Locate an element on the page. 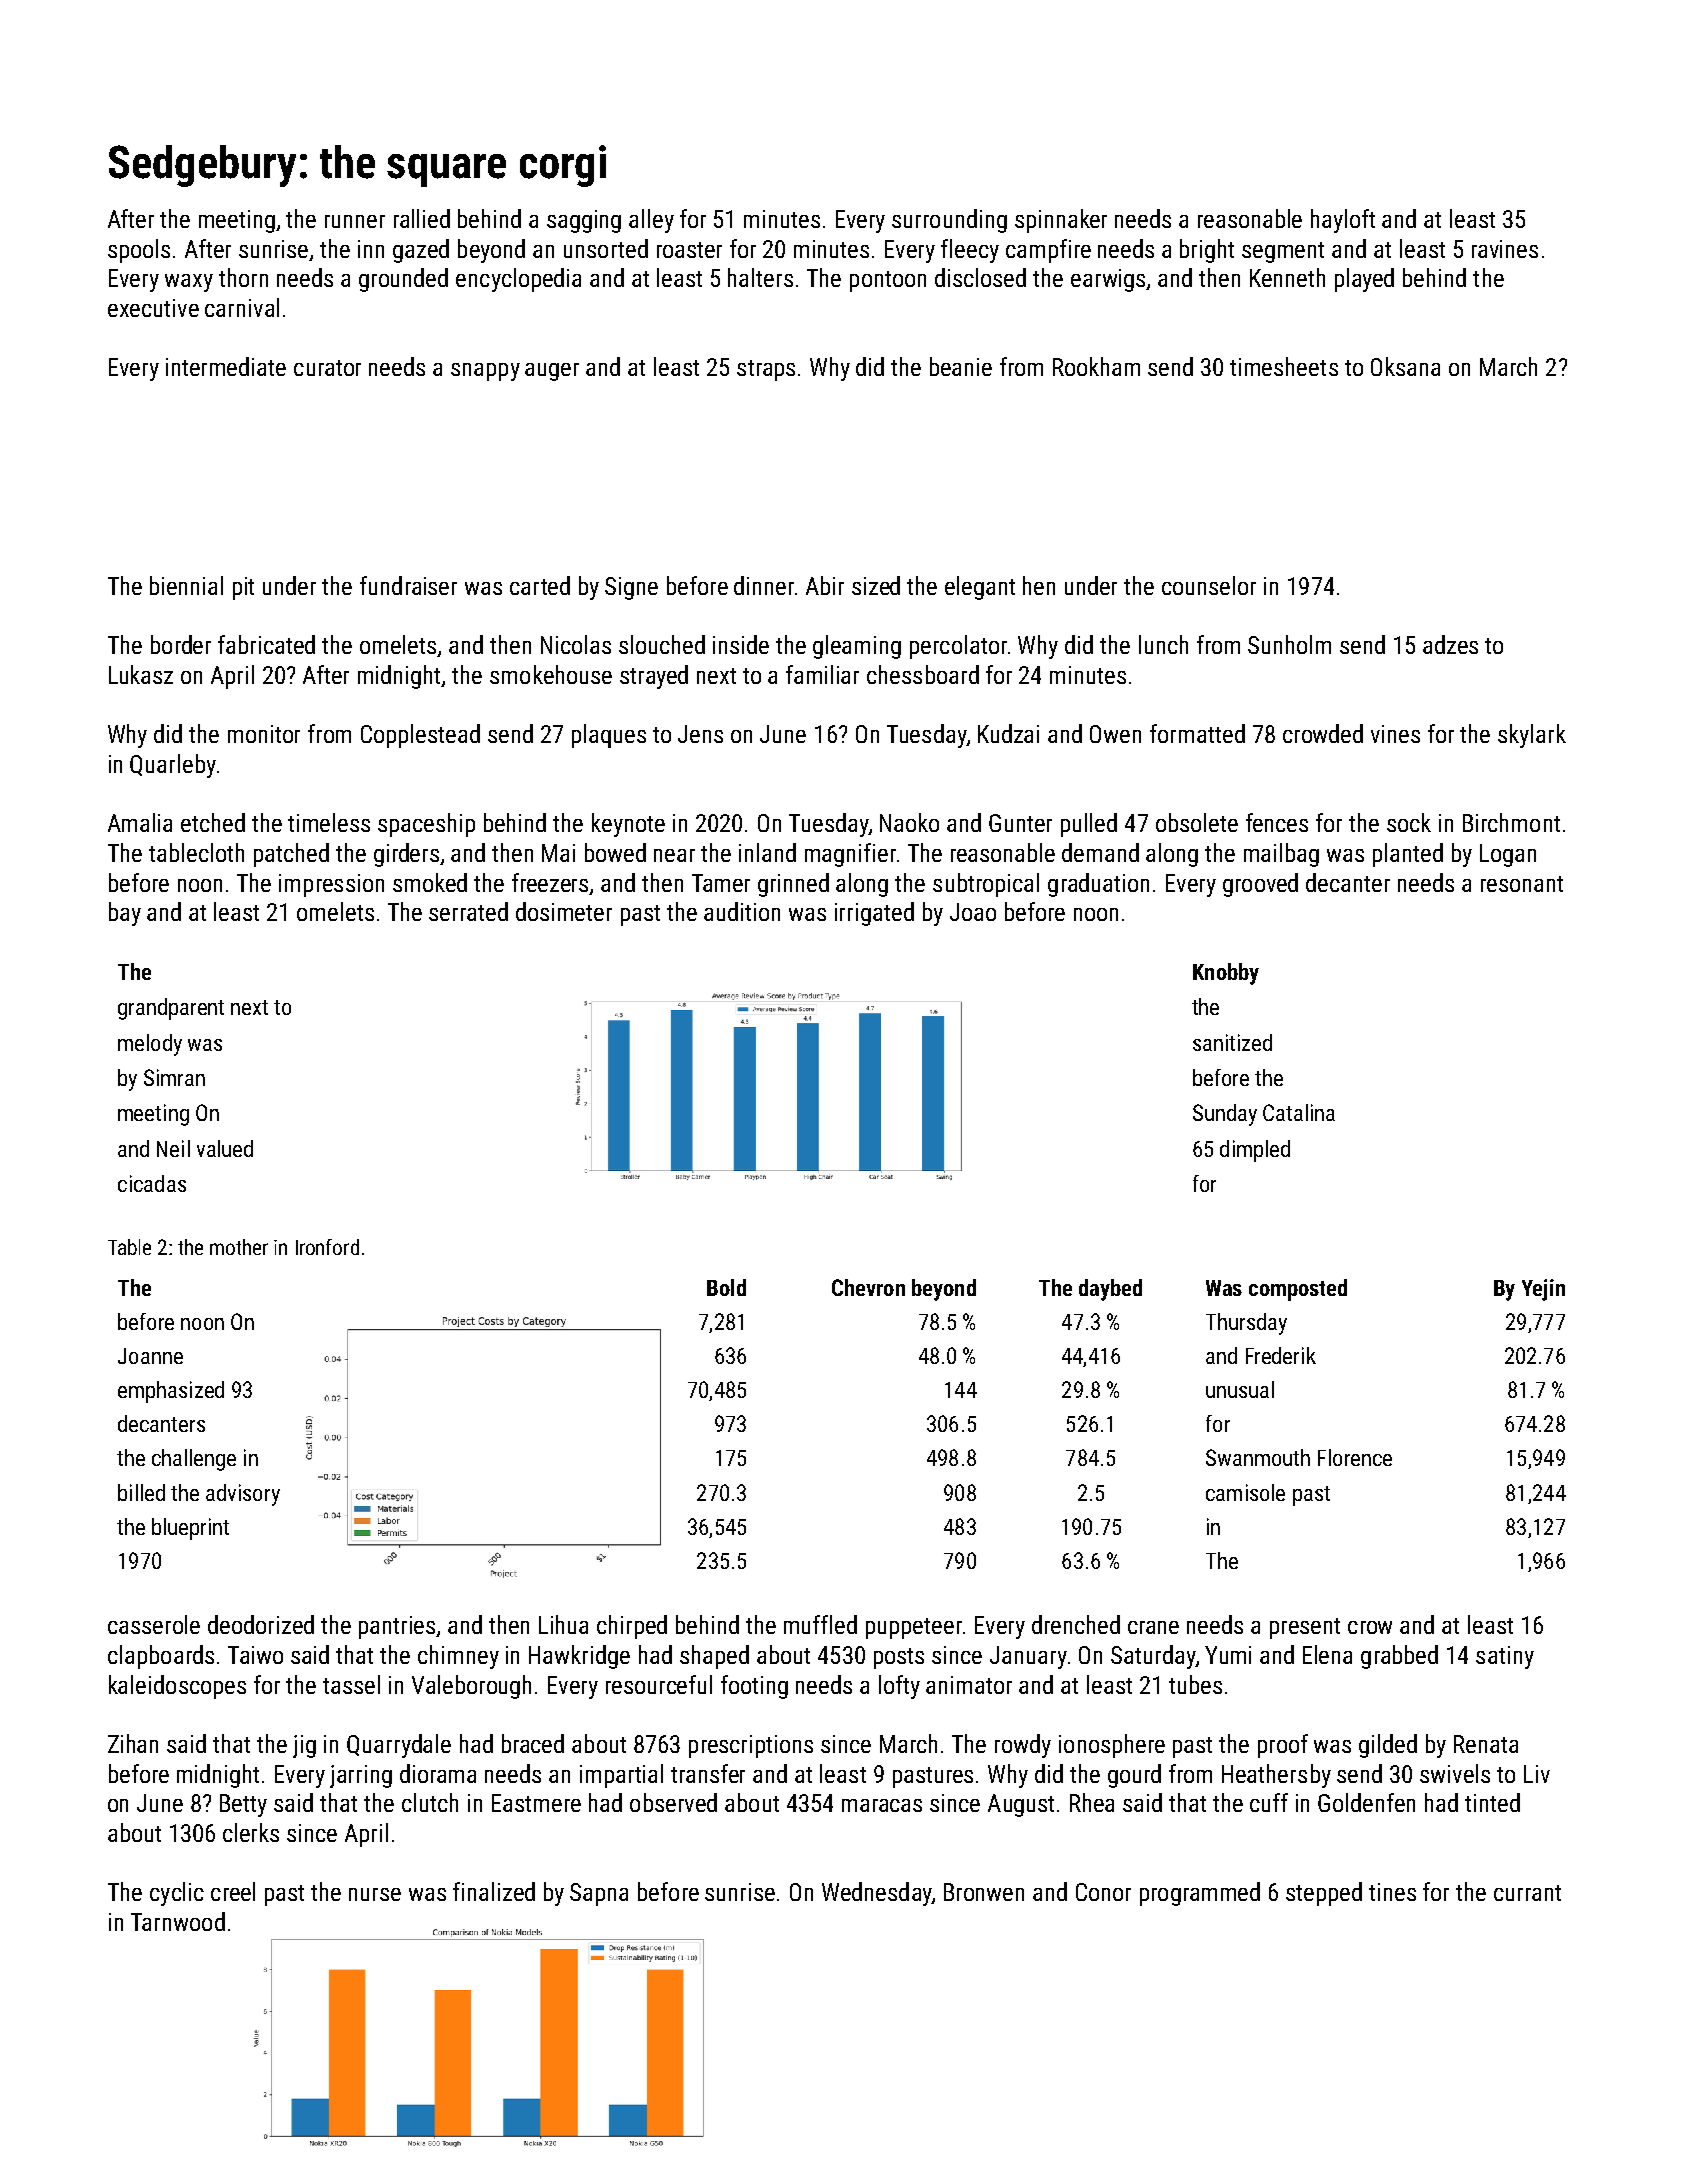 This document has height=2178, width=1683. straps is located at coordinates (766, 370).
